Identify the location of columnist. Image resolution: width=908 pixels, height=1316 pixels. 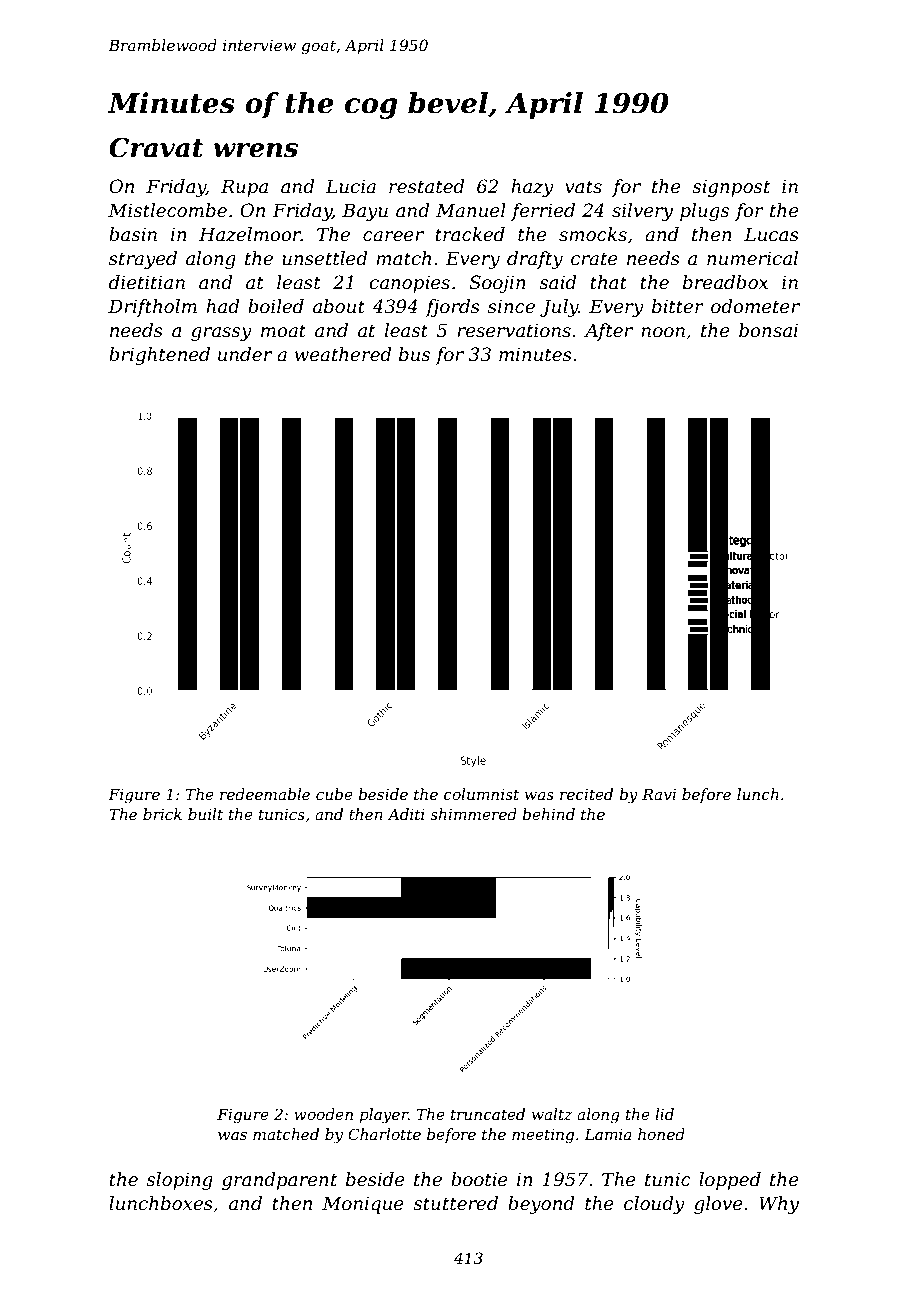
(481, 794).
